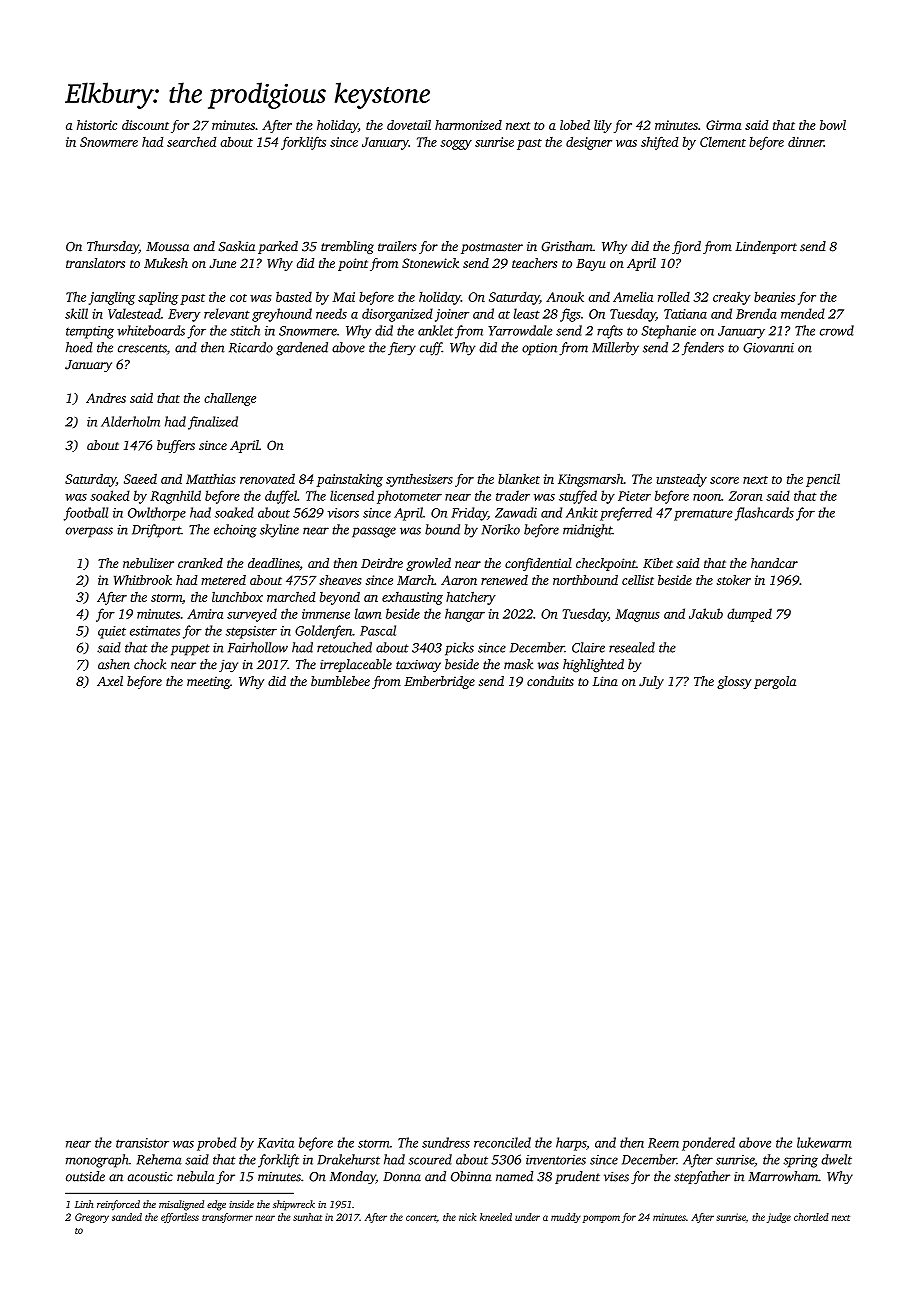  Describe the element at coordinates (724, 125) in the screenshot. I see `Girma` at that location.
